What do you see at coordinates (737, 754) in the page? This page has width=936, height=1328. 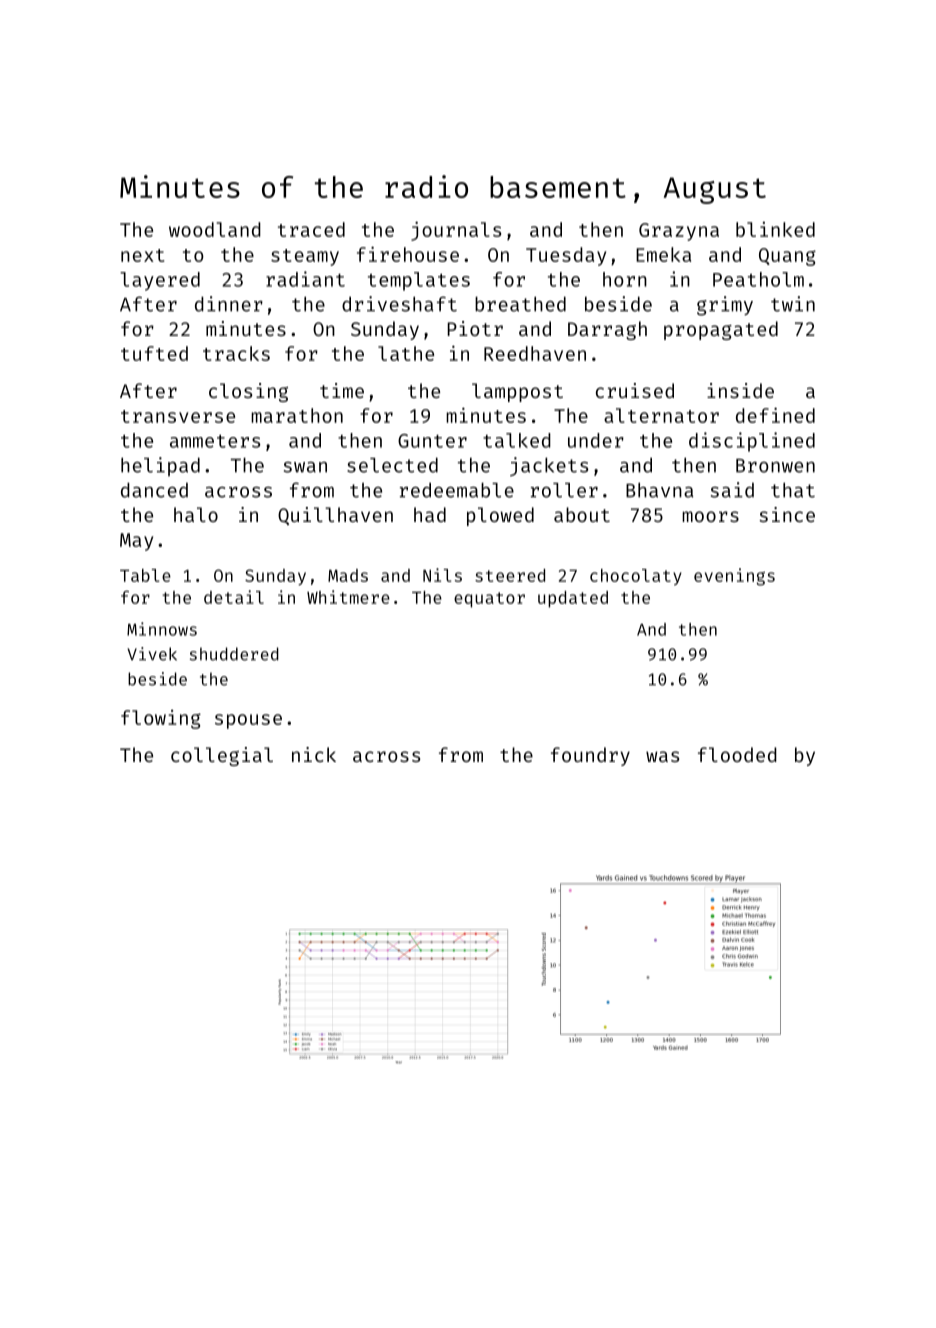 I see `flooded` at bounding box center [737, 754].
